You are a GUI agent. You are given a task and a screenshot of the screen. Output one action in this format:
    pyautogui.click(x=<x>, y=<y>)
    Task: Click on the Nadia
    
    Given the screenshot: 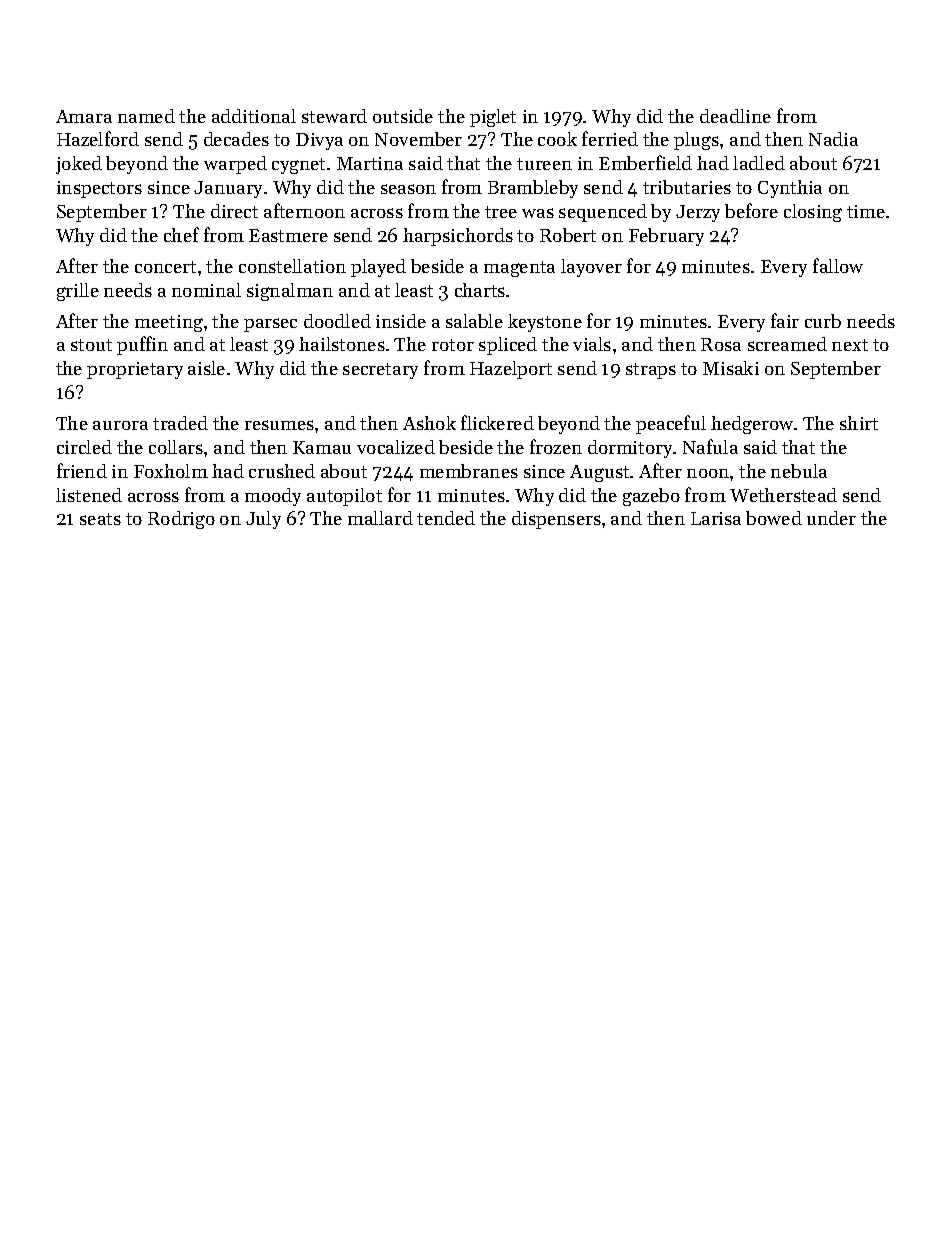 What is the action you would take?
    pyautogui.click(x=833, y=139)
